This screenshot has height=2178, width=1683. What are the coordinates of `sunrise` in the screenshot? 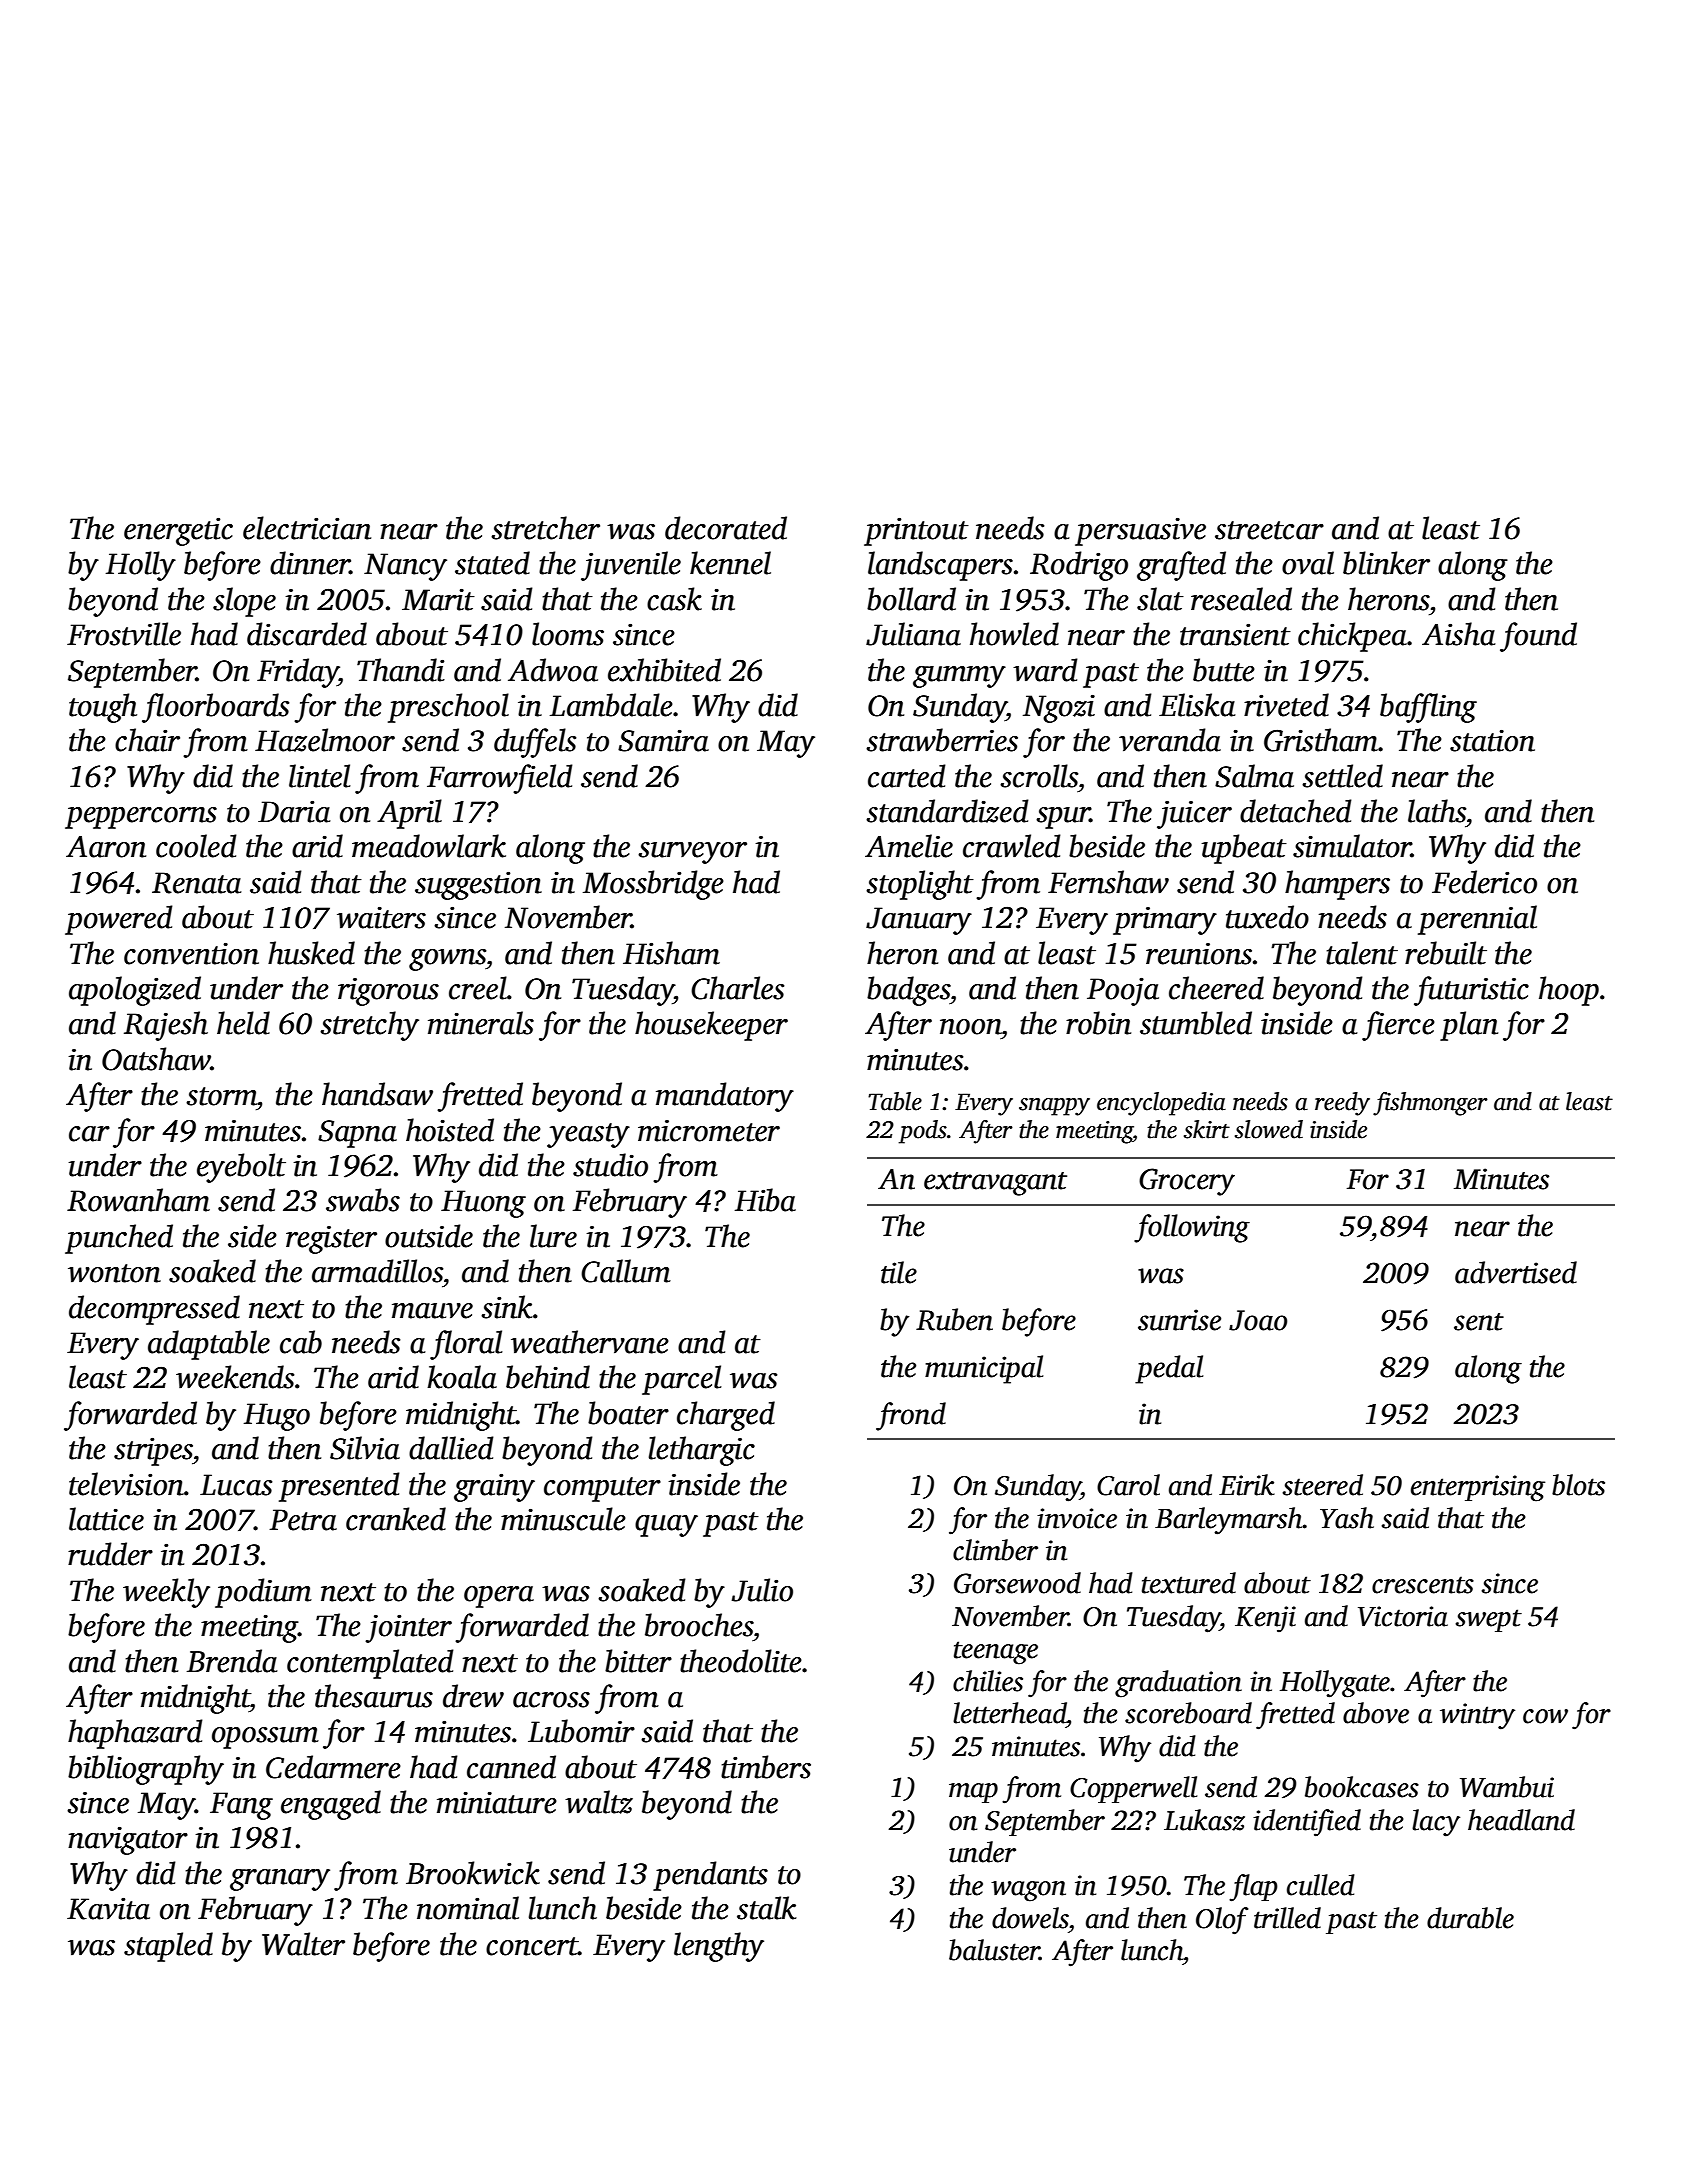 It's located at (1179, 1320).
